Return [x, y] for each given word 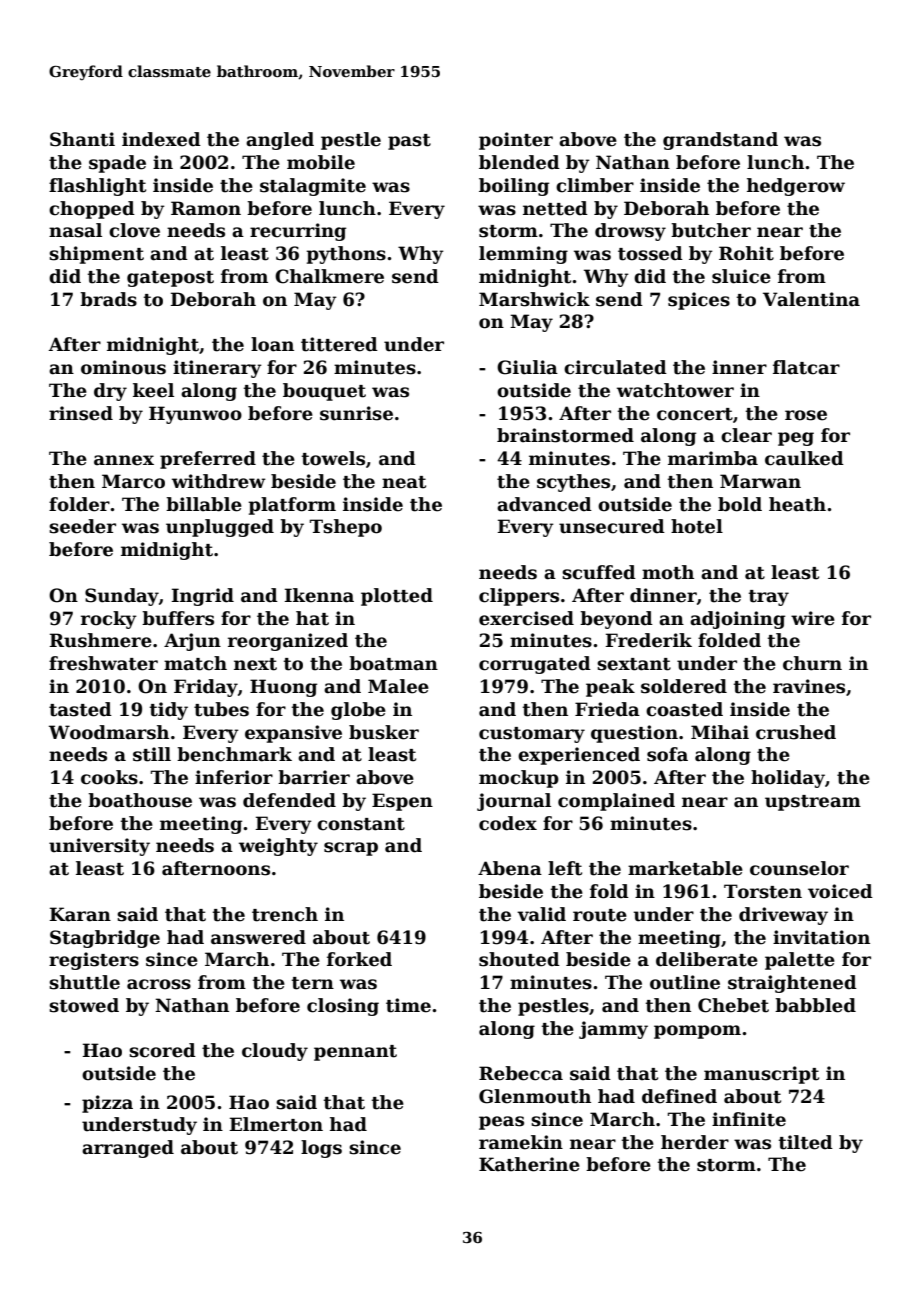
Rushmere [100, 640]
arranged [128, 1149]
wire [813, 618]
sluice [741, 276]
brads [108, 299]
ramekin [521, 1142]
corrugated [535, 665]
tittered [339, 344]
